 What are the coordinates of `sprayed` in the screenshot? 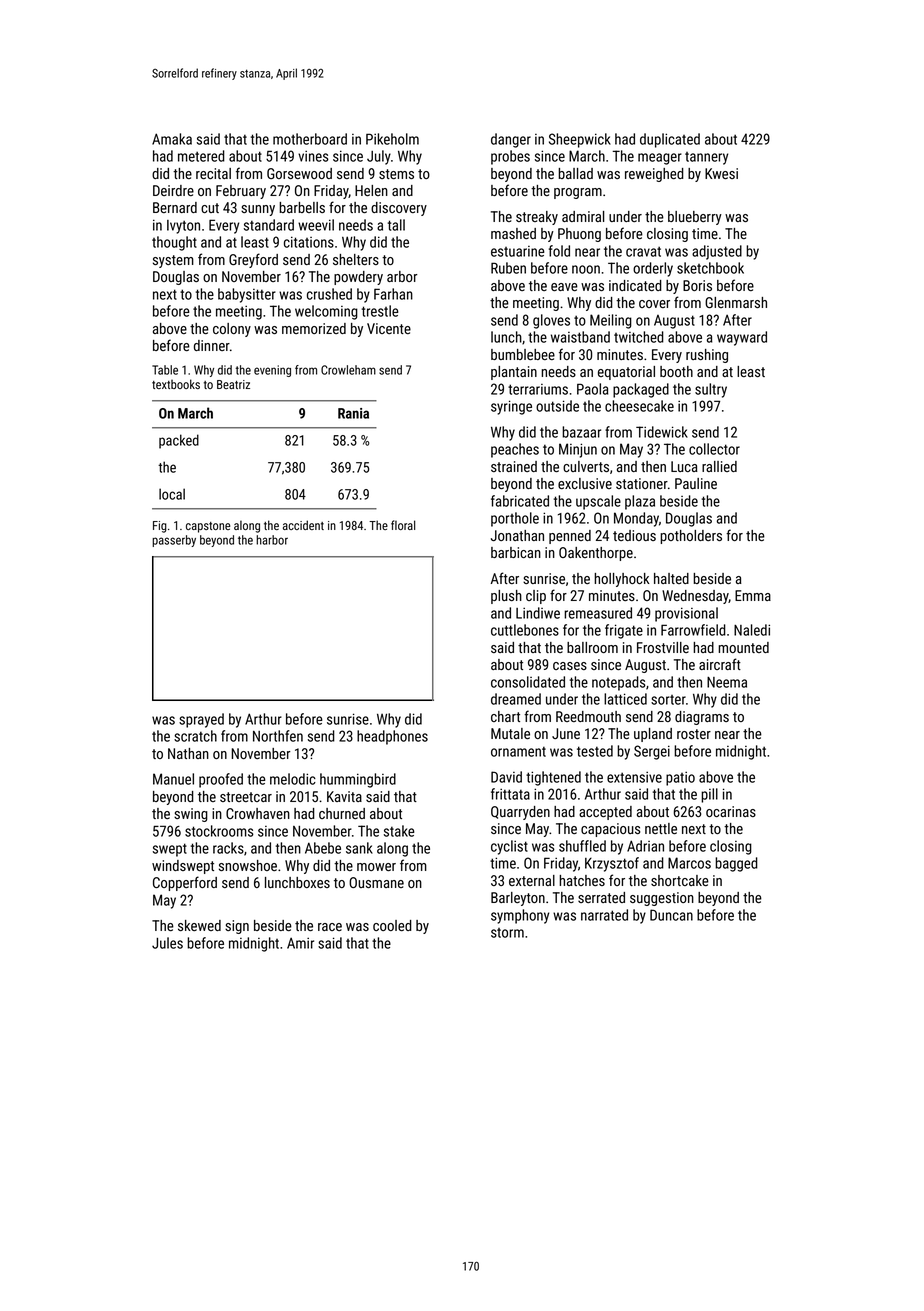 It's located at (201, 720).
